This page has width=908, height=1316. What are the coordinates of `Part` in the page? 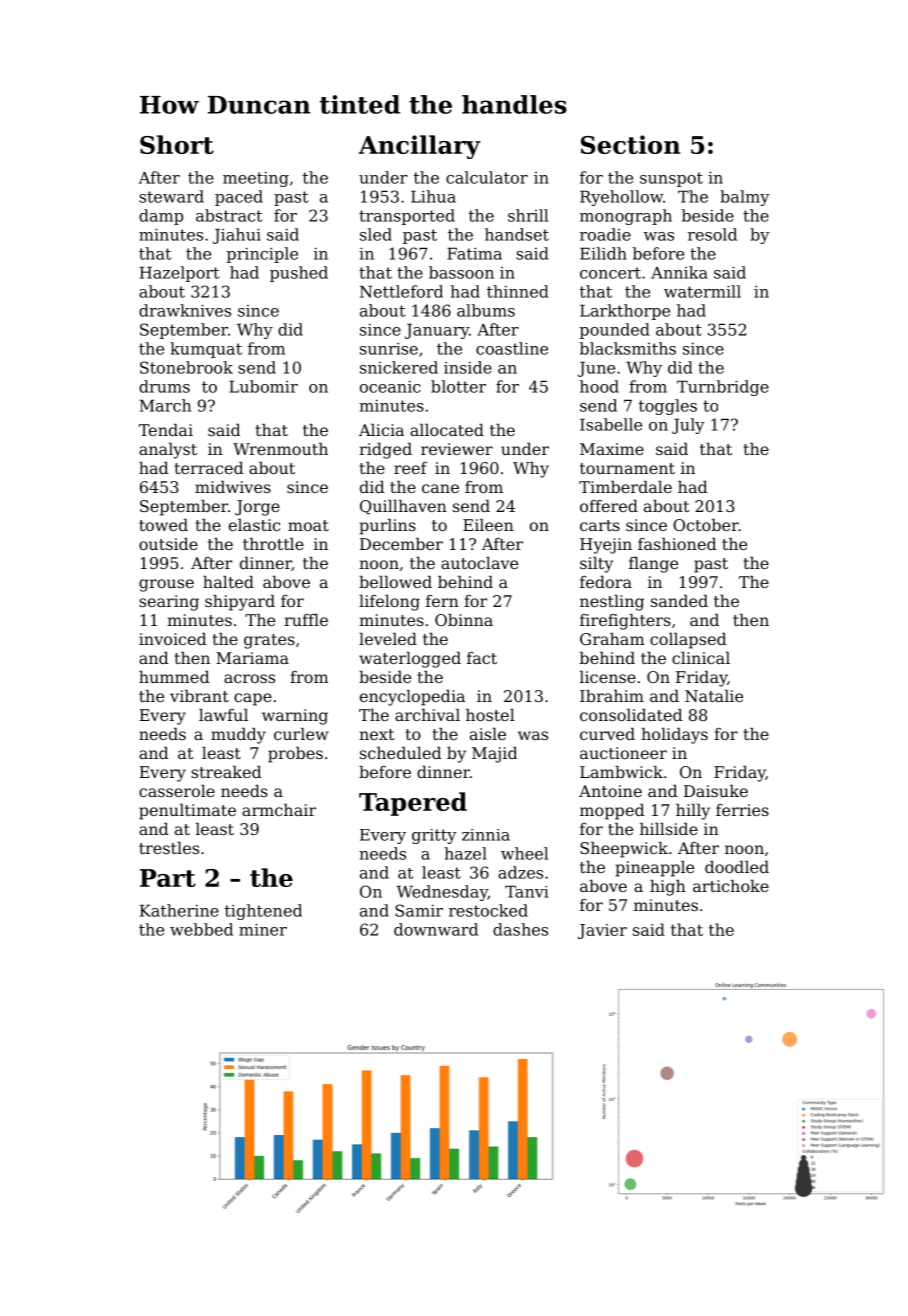 It's located at (168, 878).
